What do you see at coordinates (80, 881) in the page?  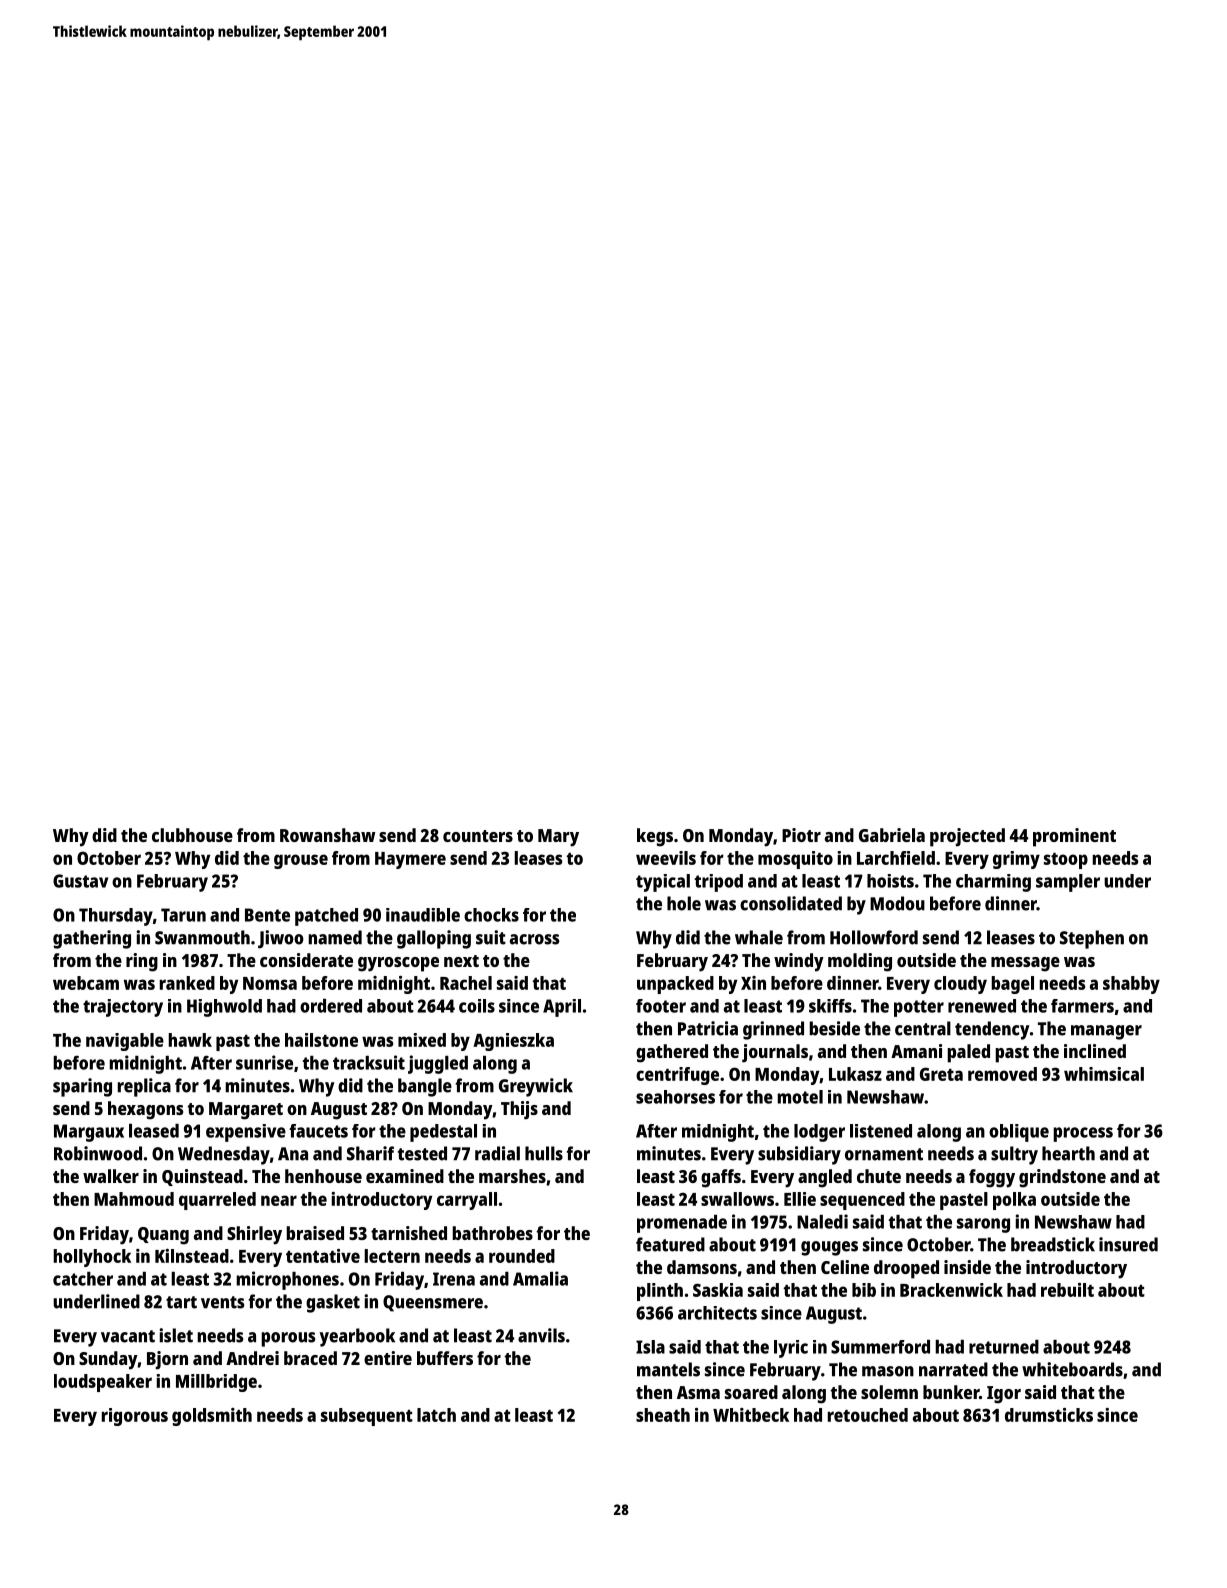 I see `Gustav` at bounding box center [80, 881].
